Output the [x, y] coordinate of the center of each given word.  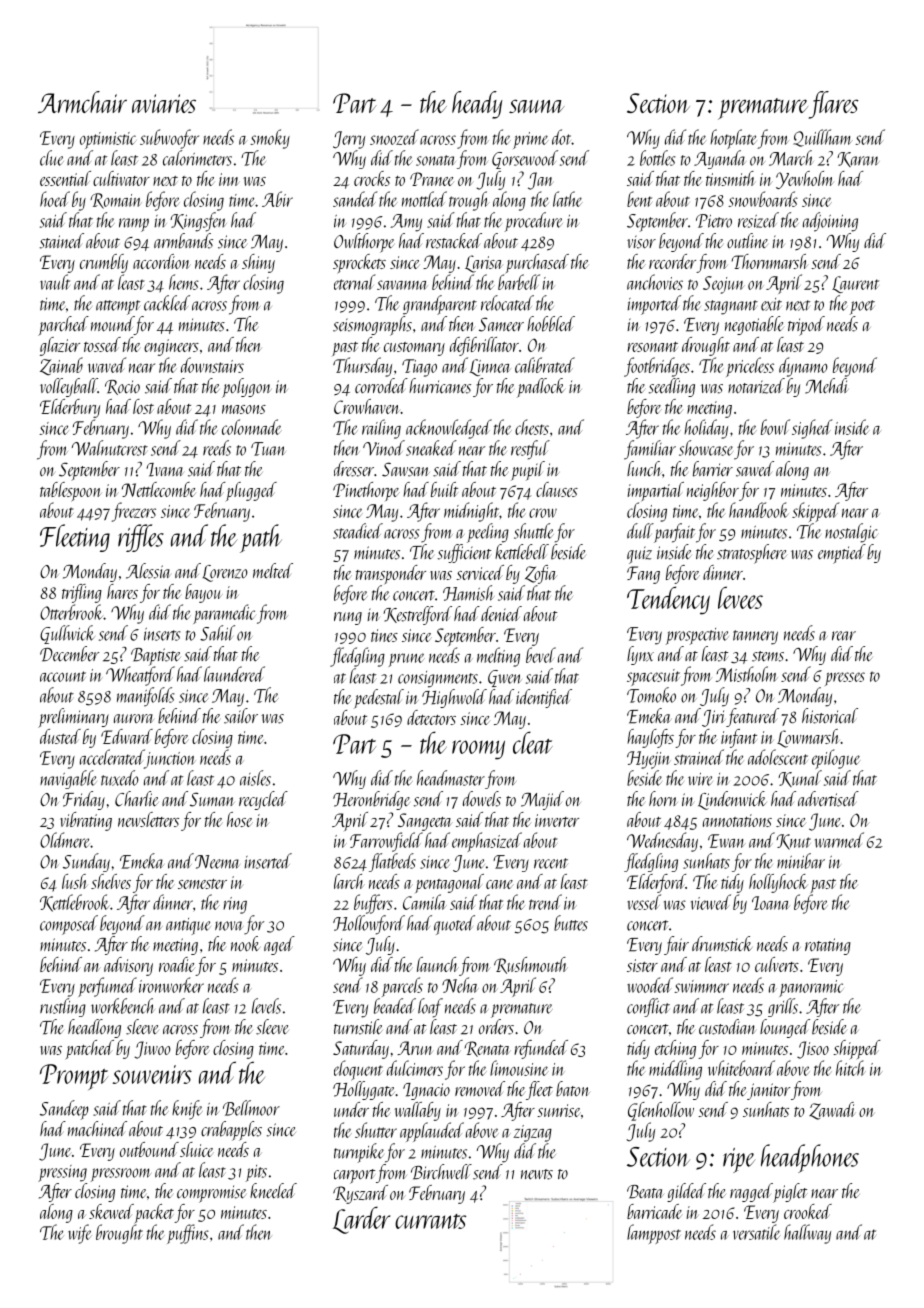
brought [119, 1234]
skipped [815, 512]
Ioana [770, 903]
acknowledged [449, 429]
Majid [542, 800]
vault [55, 282]
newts [537, 1174]
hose [240, 819]
